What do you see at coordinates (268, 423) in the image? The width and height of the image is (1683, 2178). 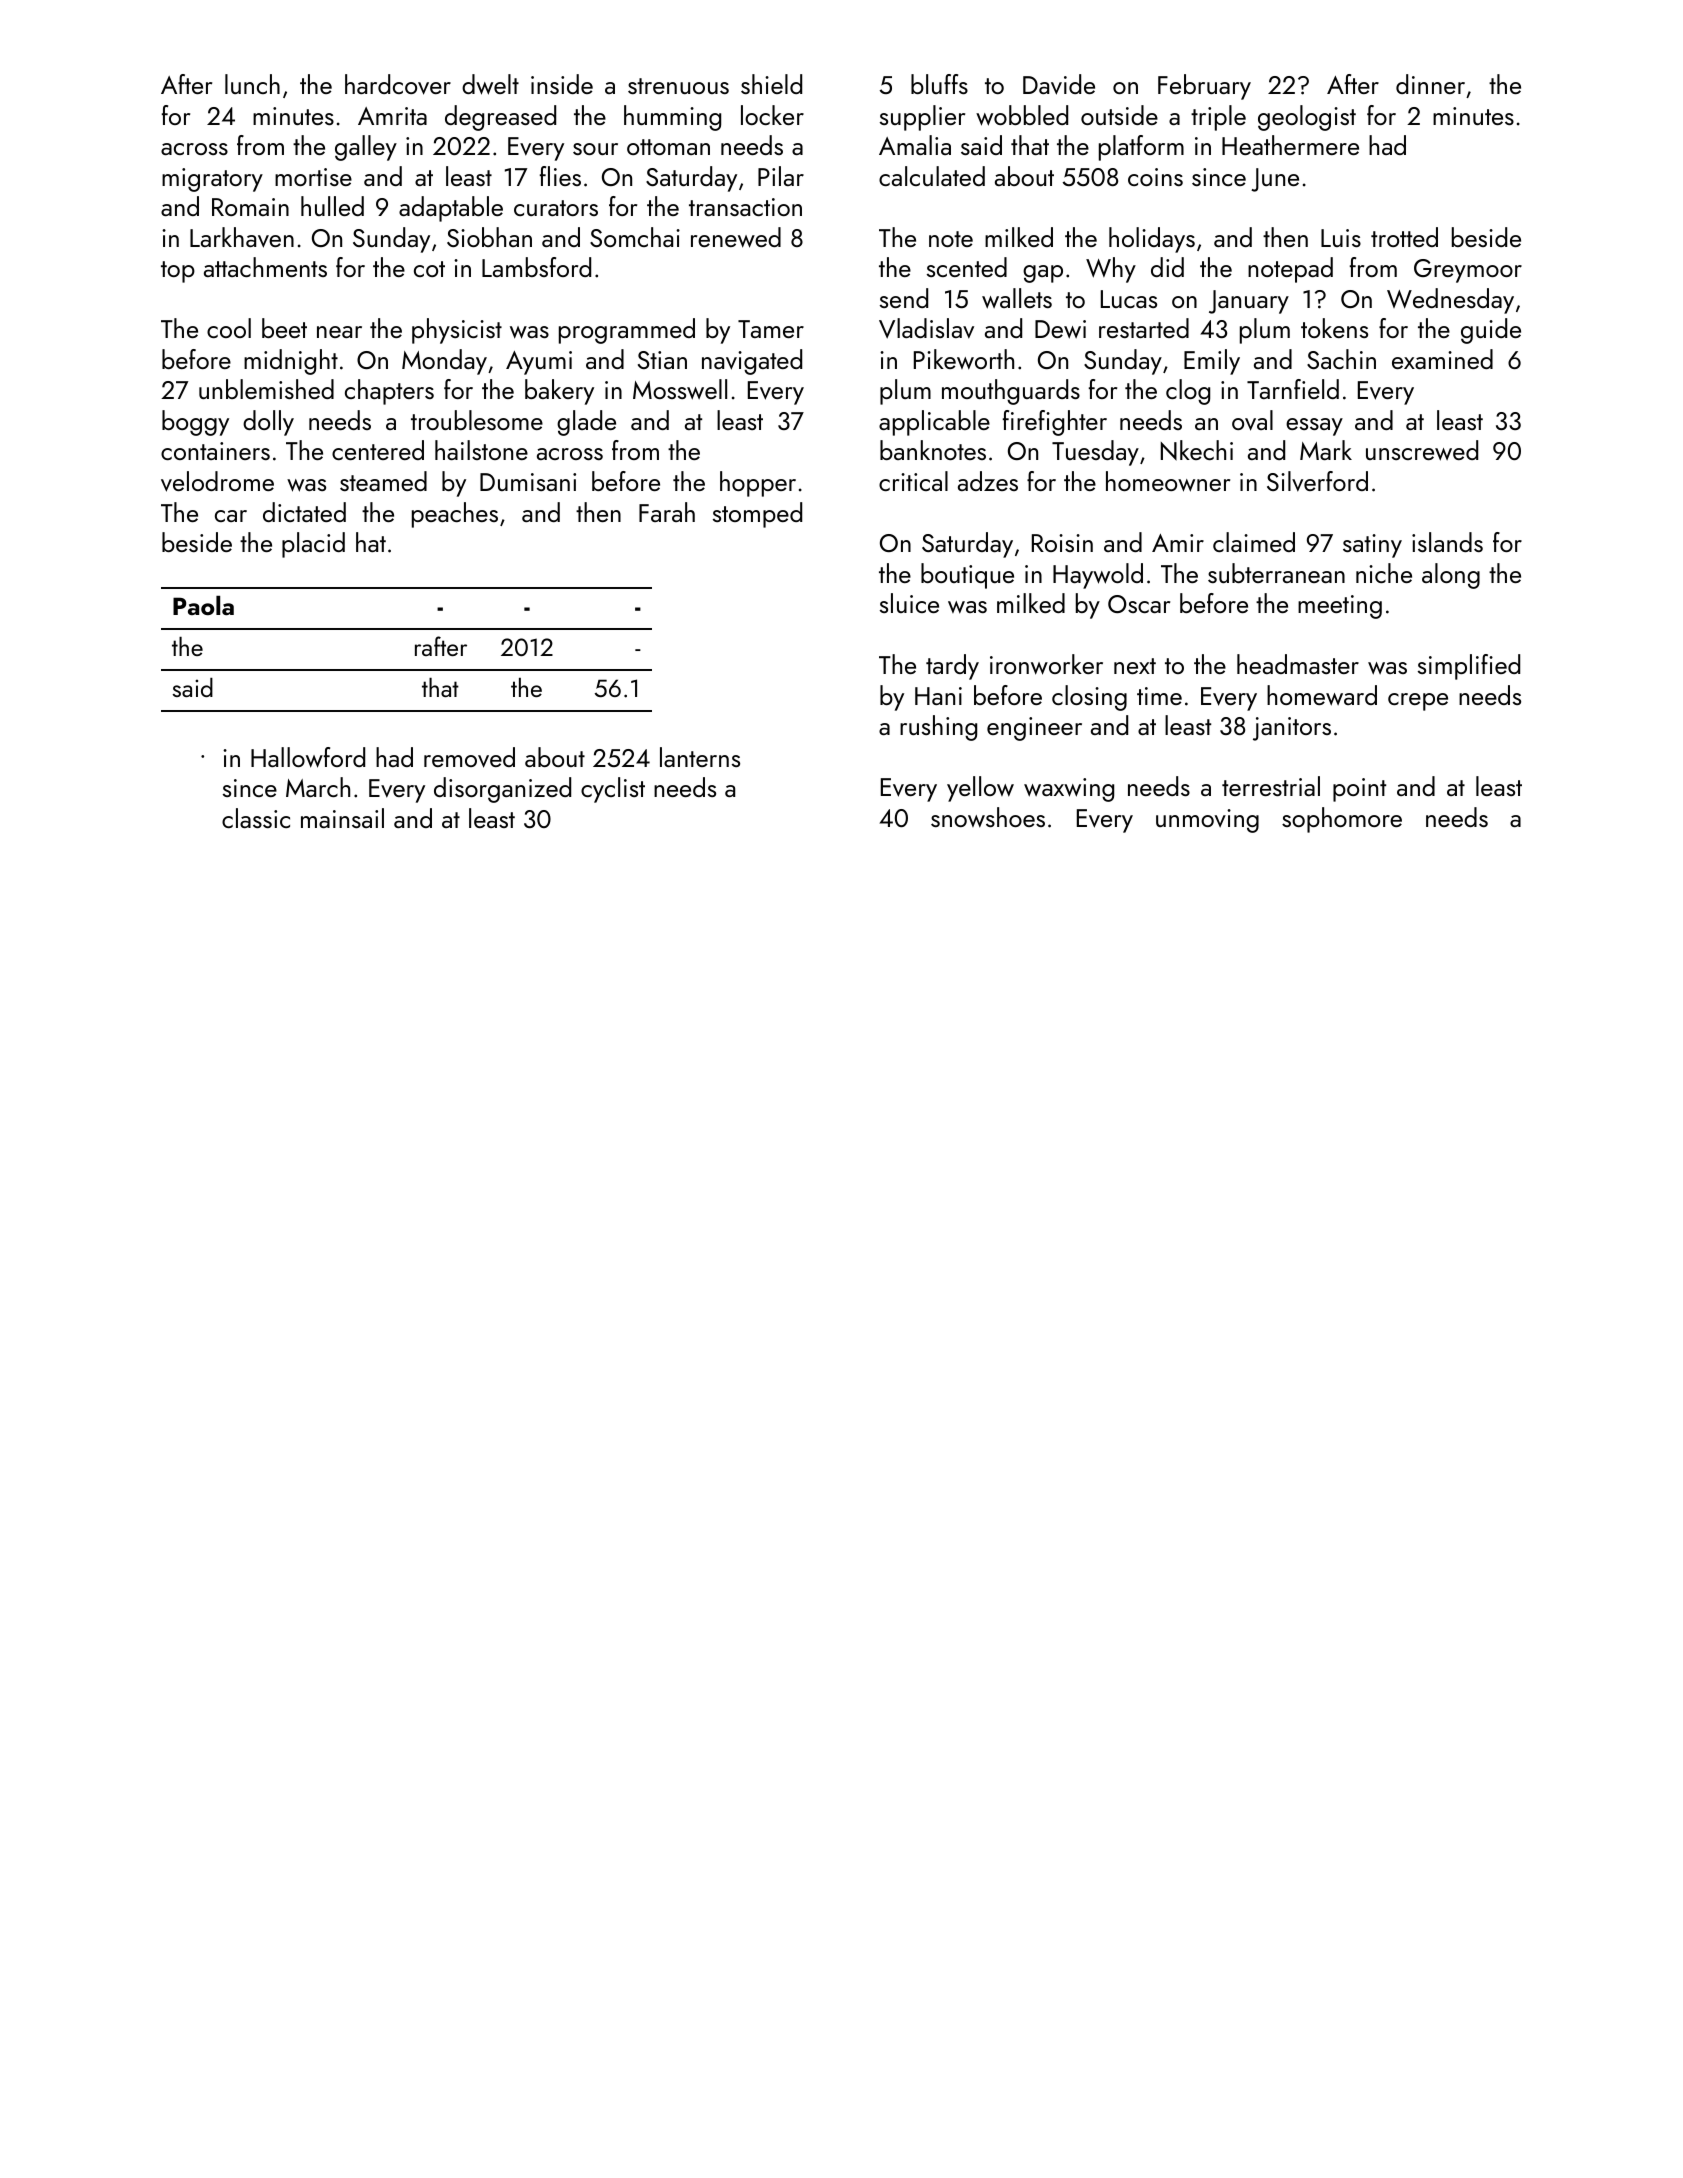 I see `dolly` at bounding box center [268, 423].
